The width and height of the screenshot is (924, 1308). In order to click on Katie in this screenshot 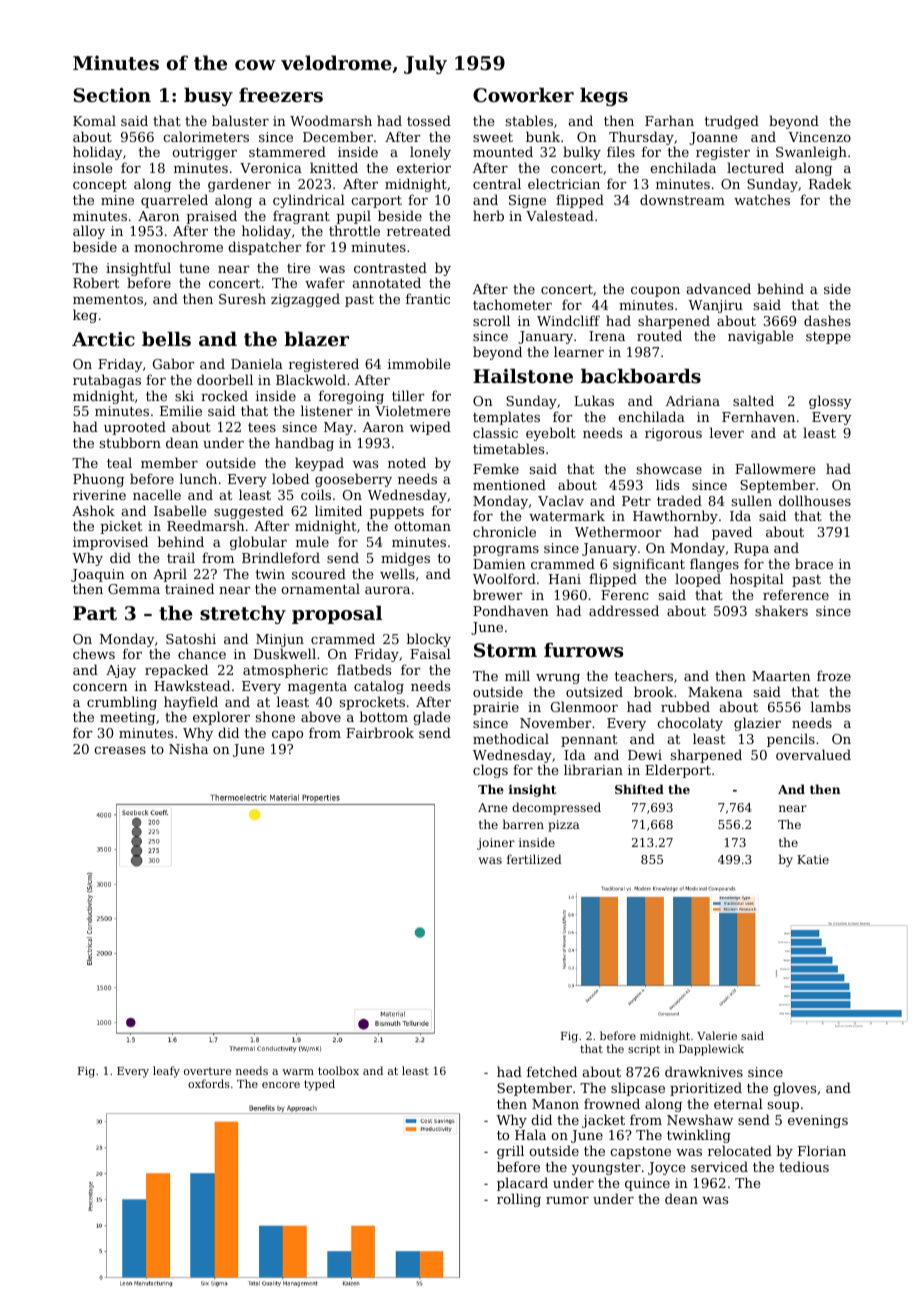, I will do `click(813, 859)`.
